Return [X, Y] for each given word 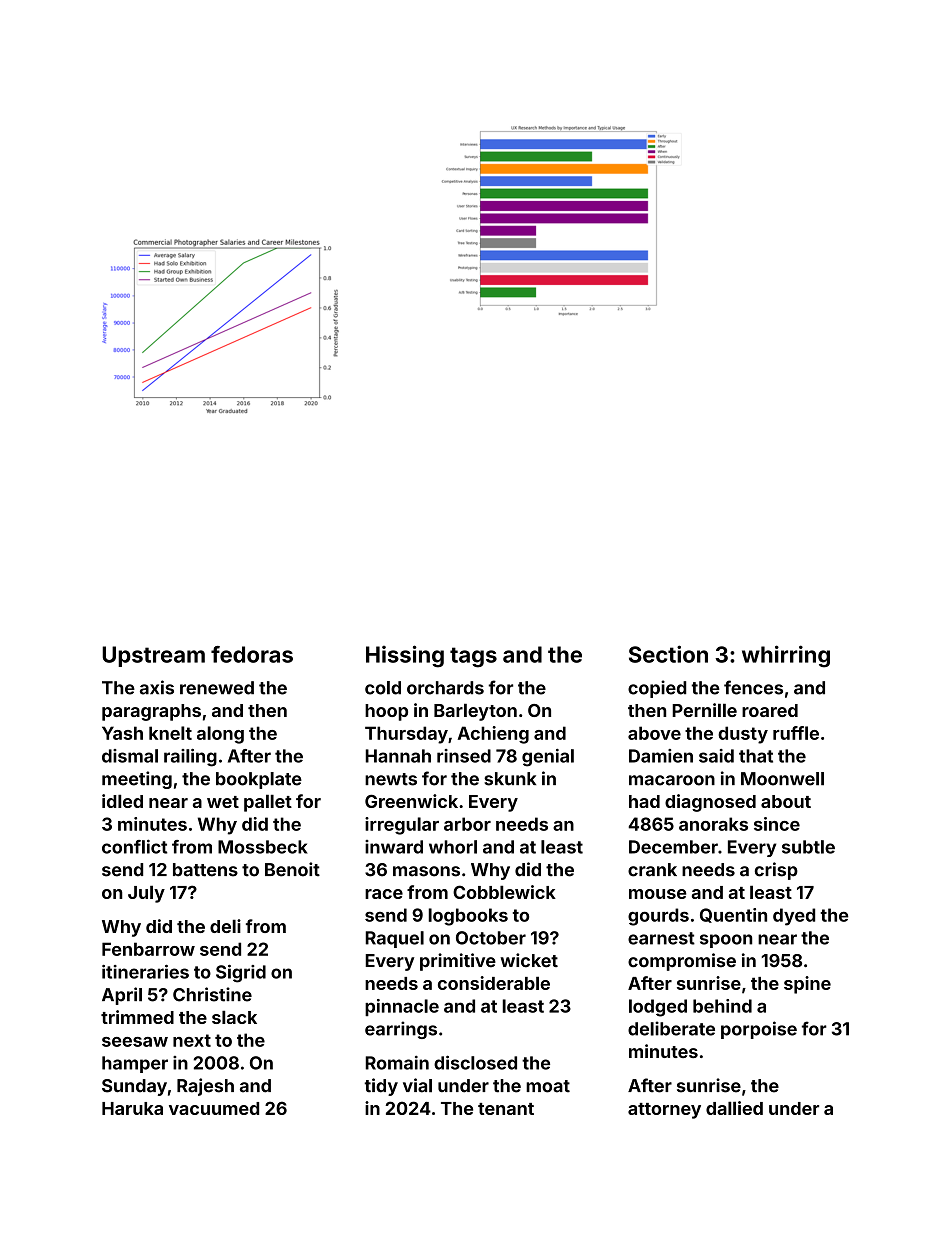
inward [394, 847]
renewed [217, 688]
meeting [137, 780]
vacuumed [214, 1108]
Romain [397, 1062]
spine [807, 985]
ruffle [796, 733]
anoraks [713, 824]
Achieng [493, 735]
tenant [506, 1109]
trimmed [137, 1017]
